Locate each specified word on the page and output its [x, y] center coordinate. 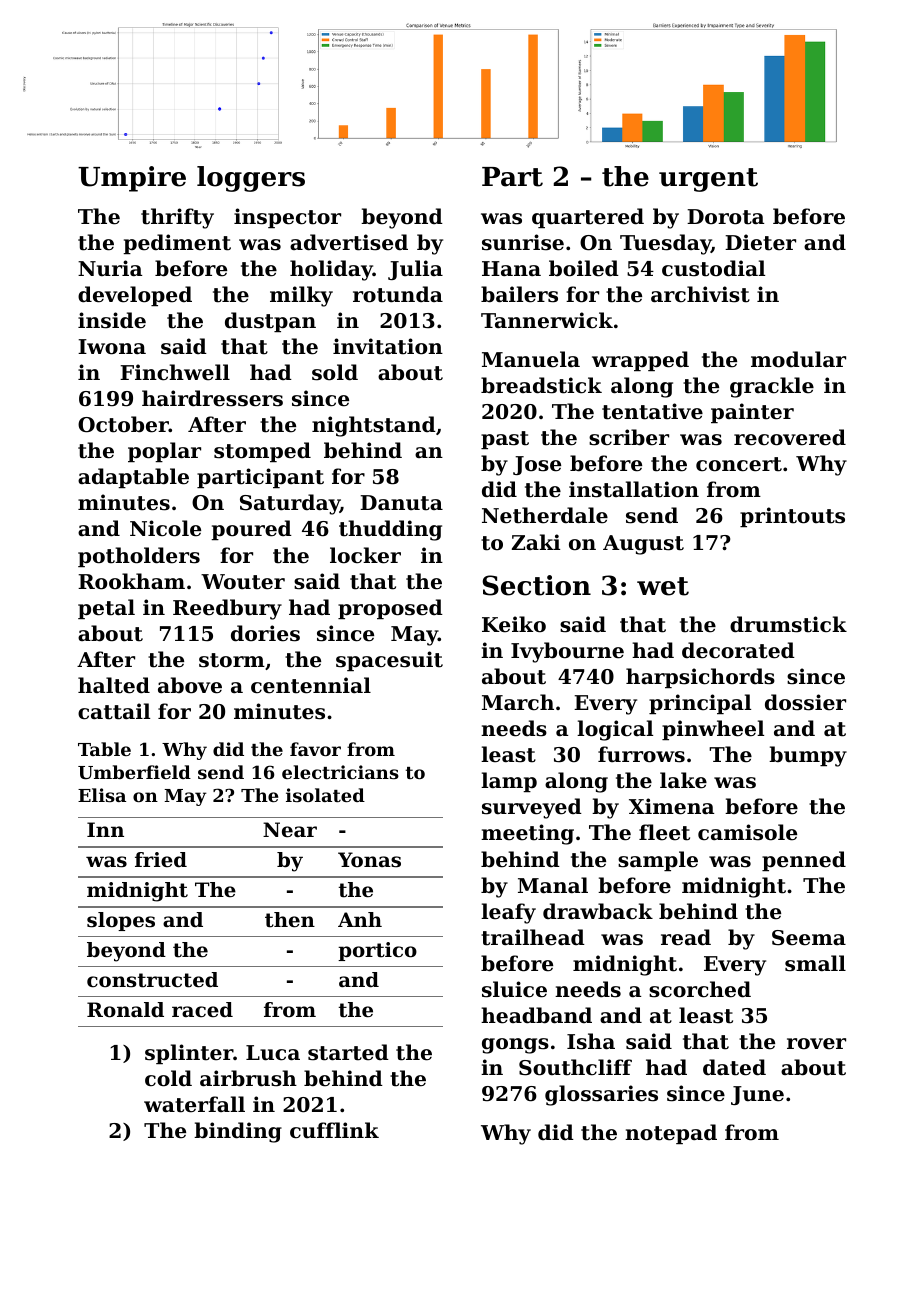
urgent [708, 180]
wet [663, 586]
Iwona [112, 347]
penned [804, 861]
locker [365, 555]
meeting [527, 834]
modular [798, 359]
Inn [105, 829]
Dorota [725, 217]
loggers [251, 179]
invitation [388, 346]
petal [106, 609]
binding [238, 1132]
